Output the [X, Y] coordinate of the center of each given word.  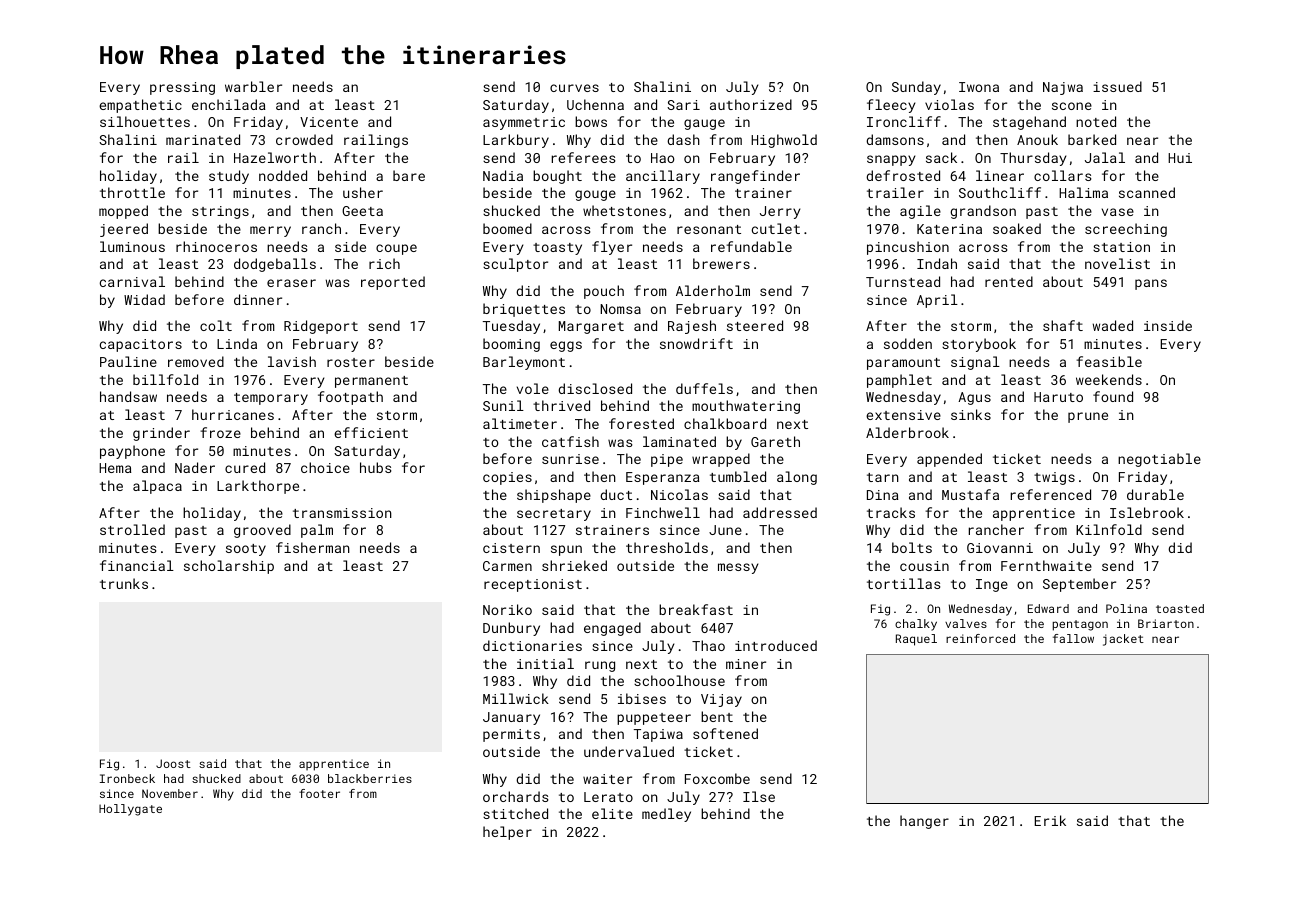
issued [1117, 86]
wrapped [721, 460]
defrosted [903, 175]
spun [566, 550]
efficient [371, 432]
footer [319, 793]
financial [137, 565]
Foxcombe [717, 778]
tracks [891, 512]
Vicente [329, 122]
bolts [912, 547]
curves [574, 88]
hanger [924, 822]
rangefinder [755, 177]
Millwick [516, 698]
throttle [132, 192]
